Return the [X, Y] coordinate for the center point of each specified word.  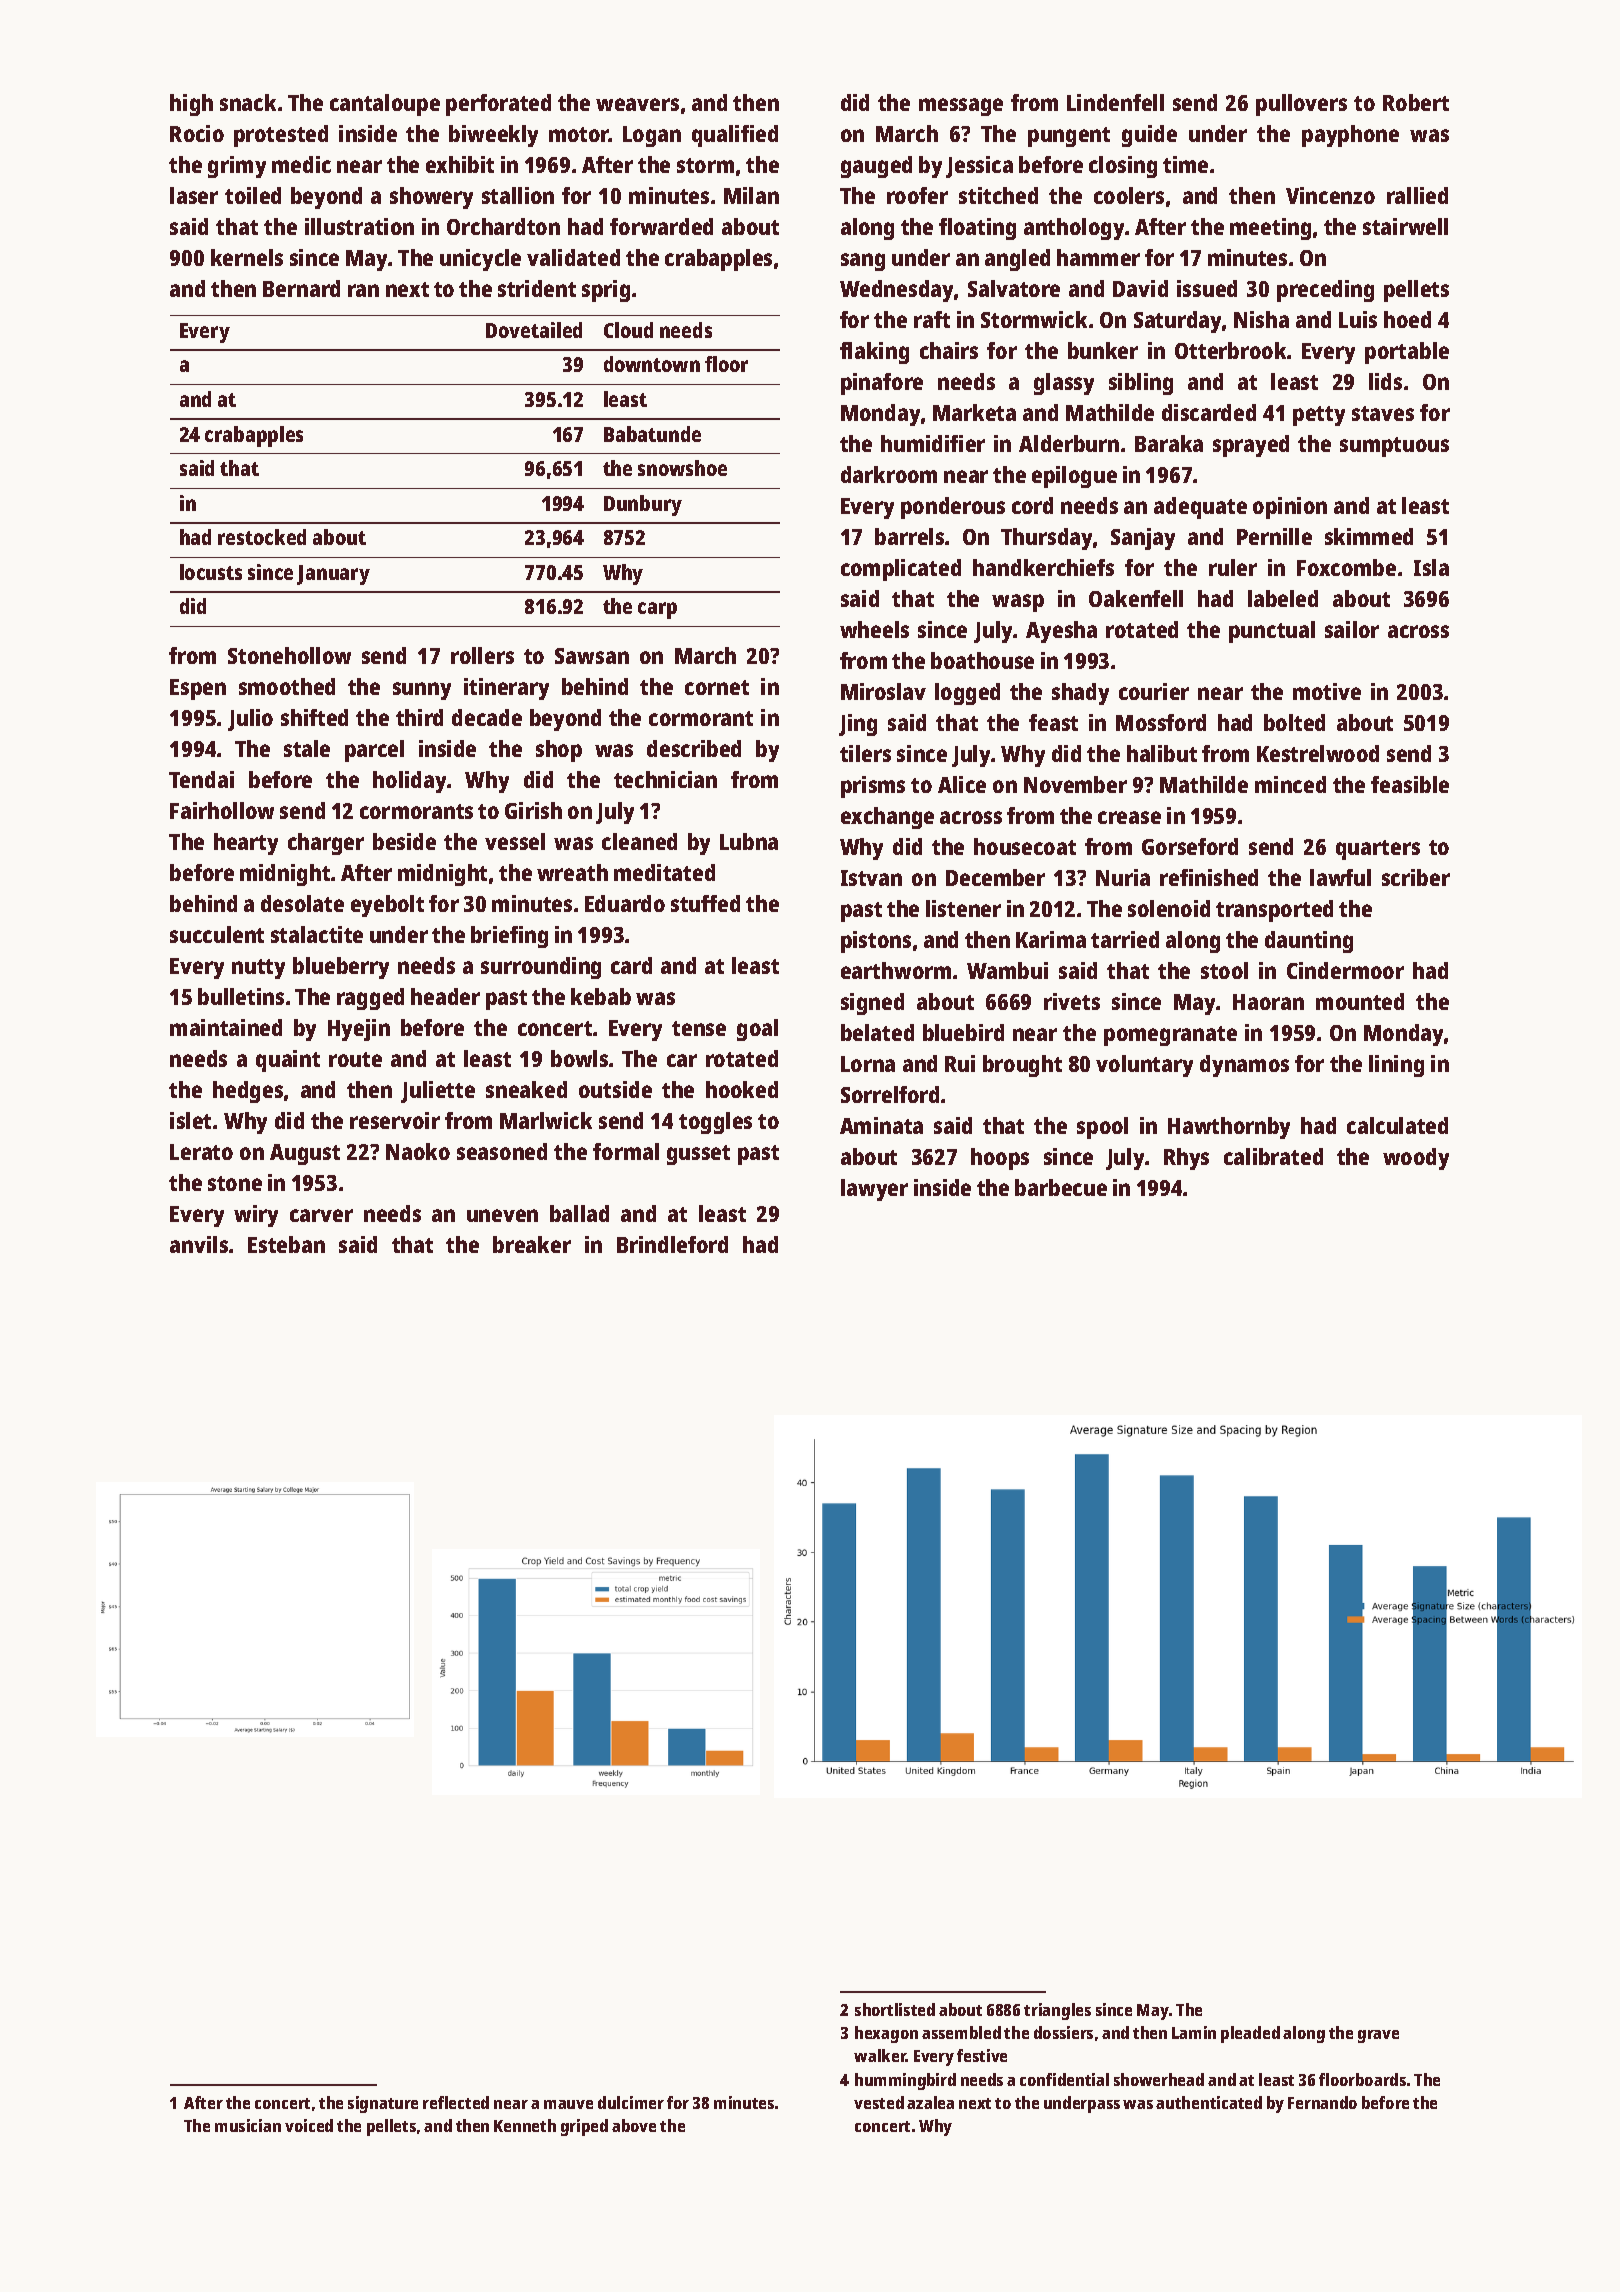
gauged [876, 167]
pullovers [1301, 105]
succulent [217, 934]
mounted [1360, 1001]
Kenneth [525, 2125]
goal [757, 1030]
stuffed [705, 903]
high [191, 105]
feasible [1410, 784]
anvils [199, 1244]
